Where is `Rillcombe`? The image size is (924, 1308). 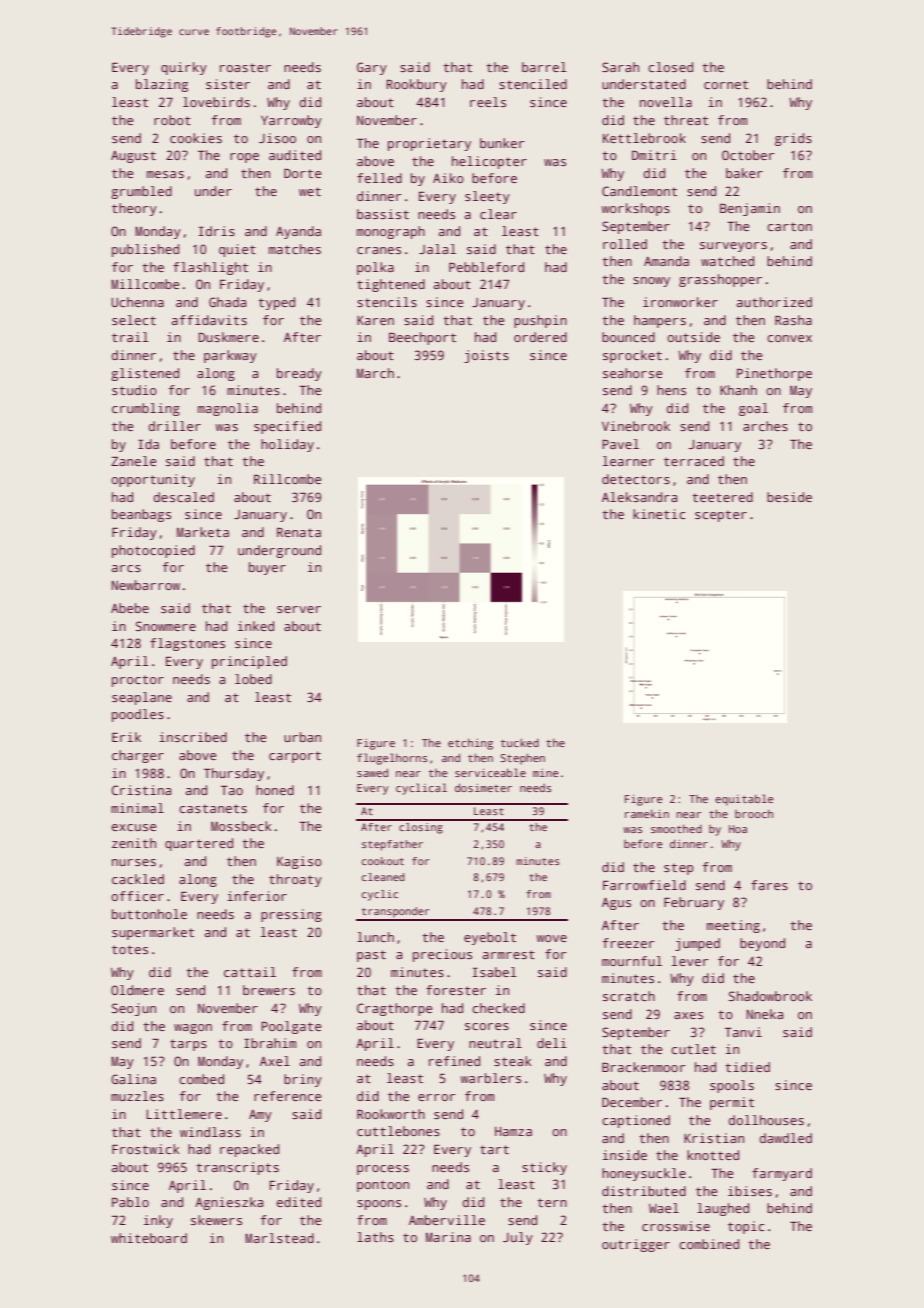
Rillcombe is located at coordinates (287, 479).
